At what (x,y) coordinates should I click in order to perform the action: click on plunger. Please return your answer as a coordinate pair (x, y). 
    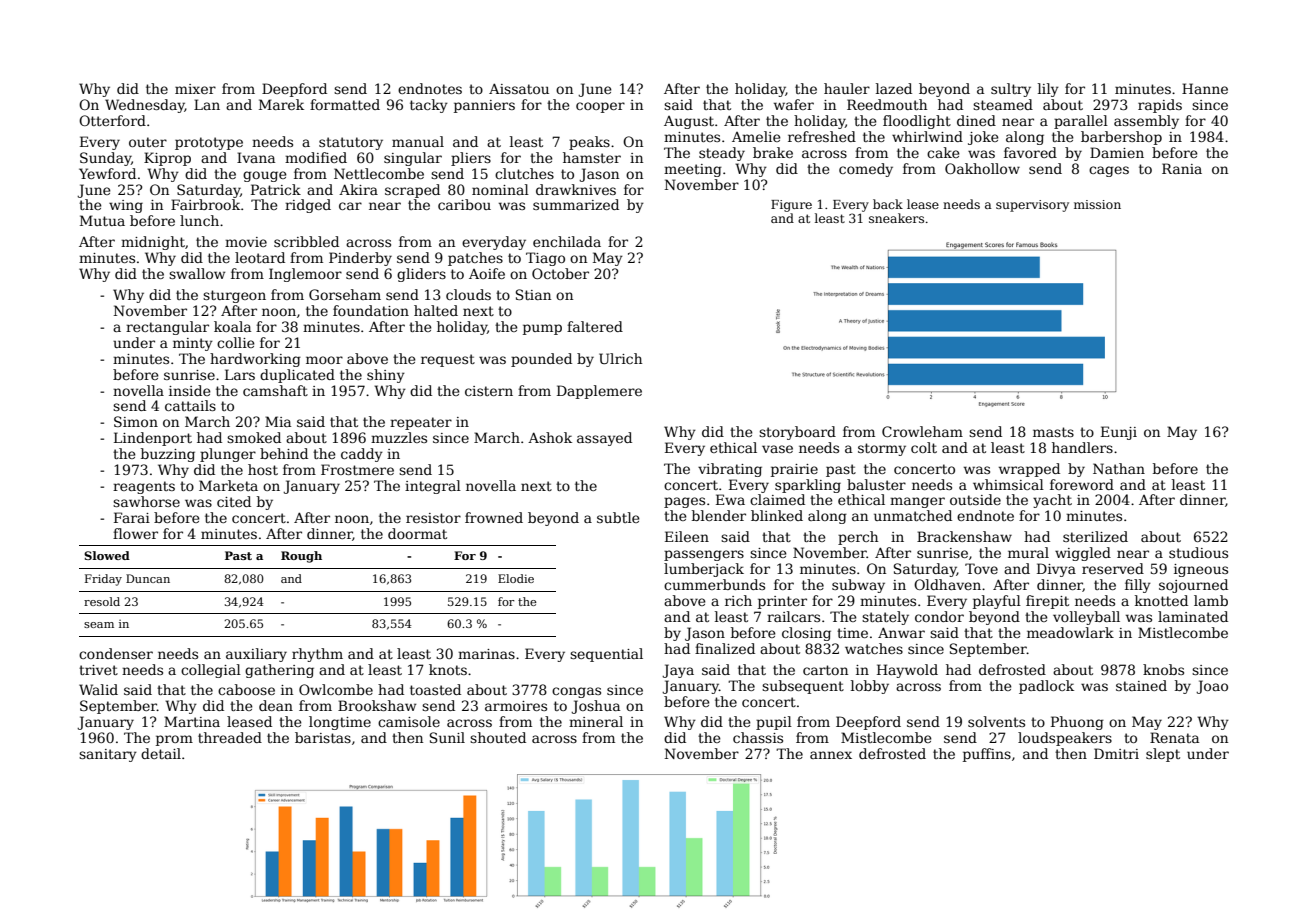
    Looking at the image, I should click on (228, 455).
